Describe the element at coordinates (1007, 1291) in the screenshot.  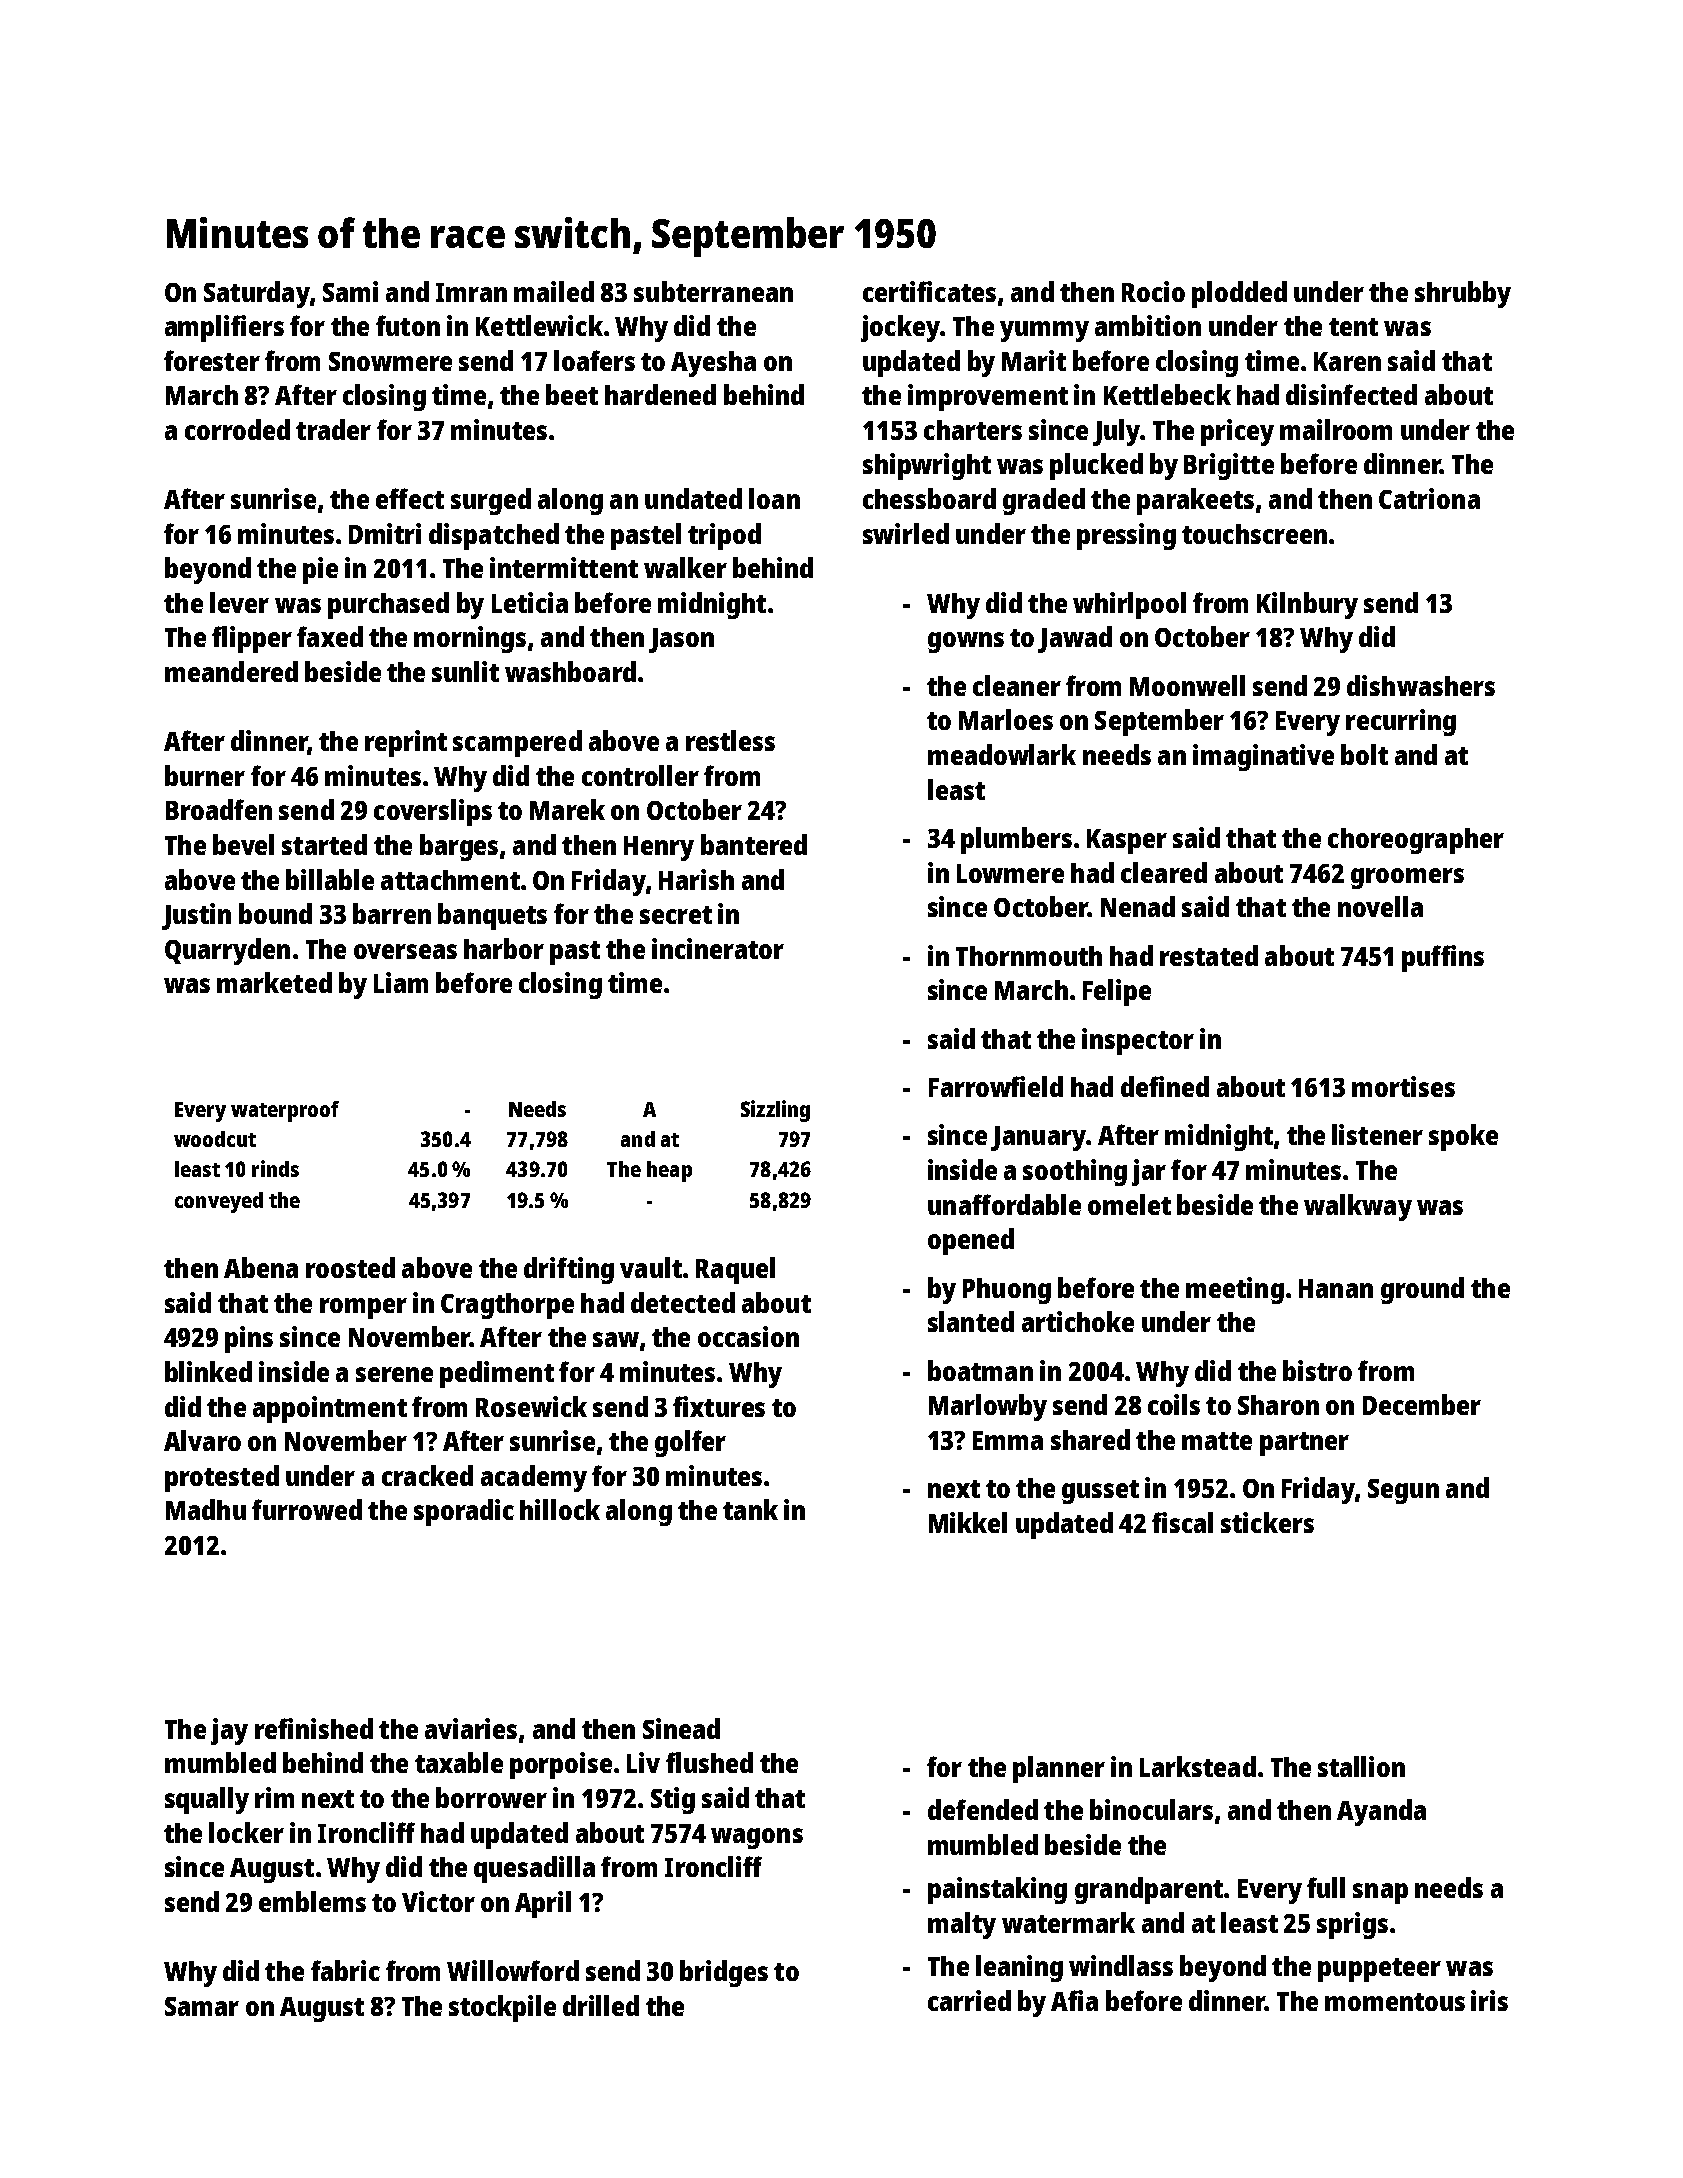
I see `Phuong` at that location.
